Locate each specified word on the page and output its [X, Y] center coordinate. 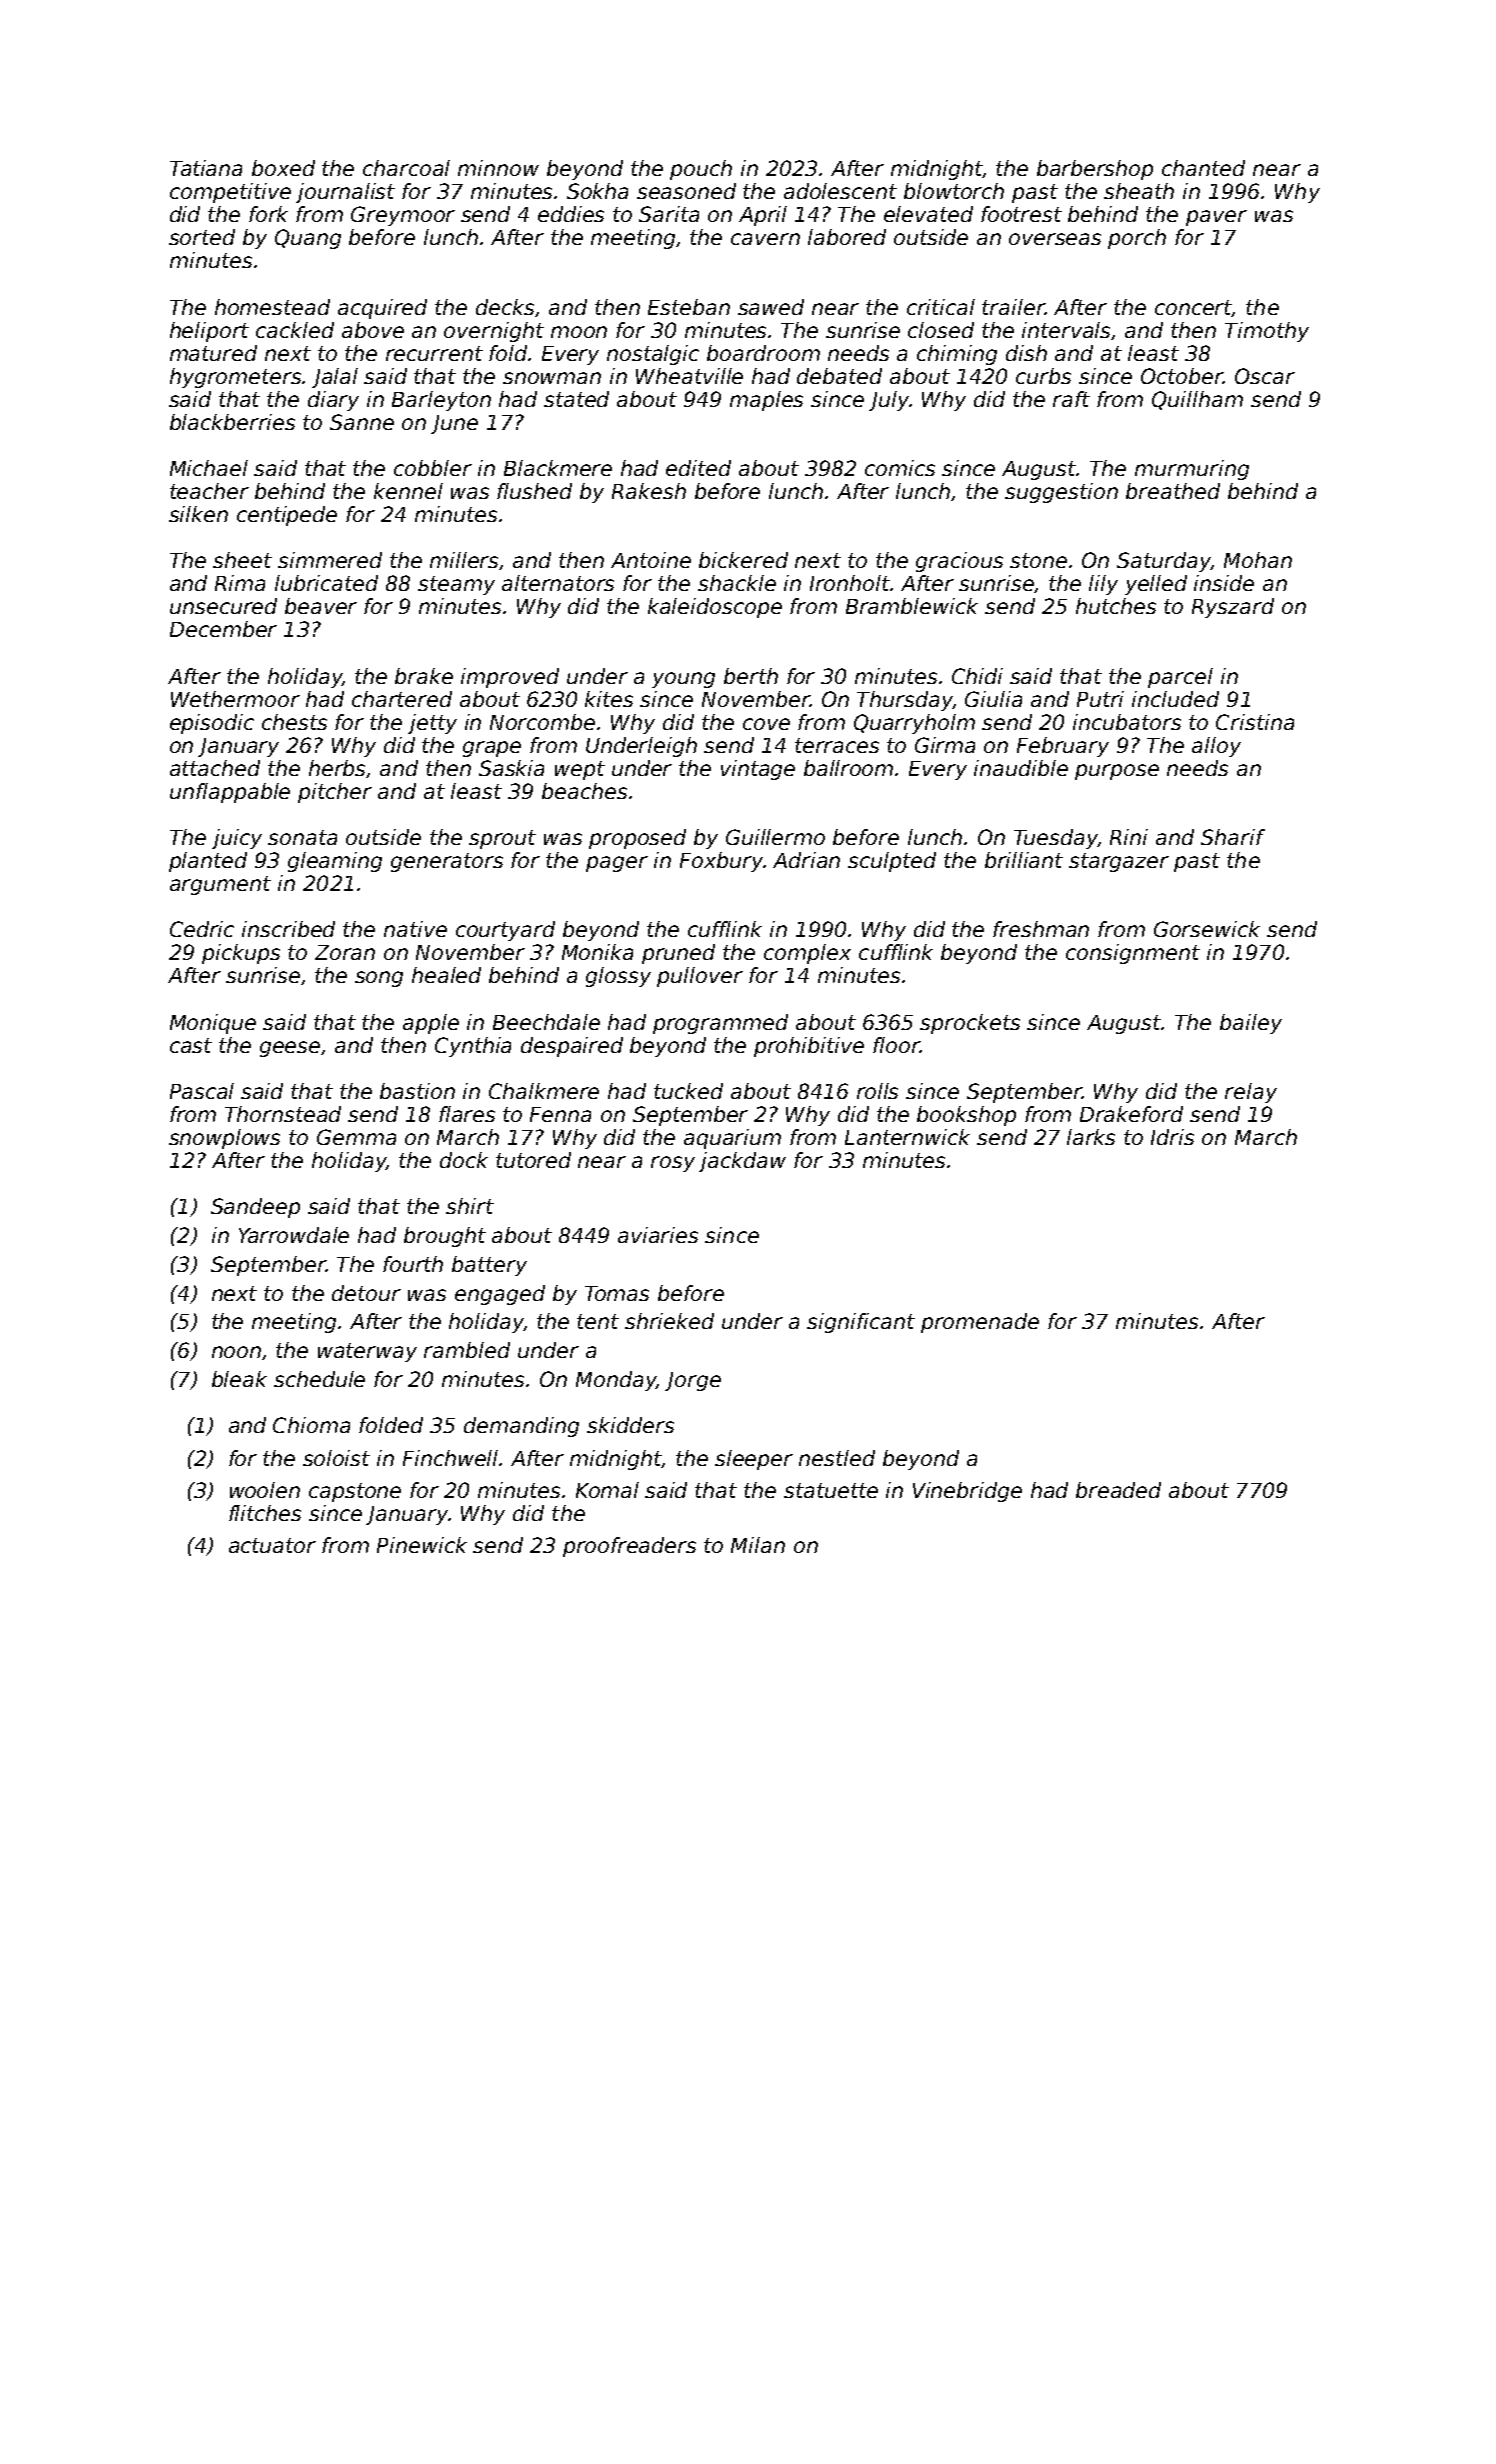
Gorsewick [1207, 929]
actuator [272, 1545]
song [379, 979]
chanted [1203, 168]
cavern [765, 239]
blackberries [232, 422]
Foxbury [721, 862]
